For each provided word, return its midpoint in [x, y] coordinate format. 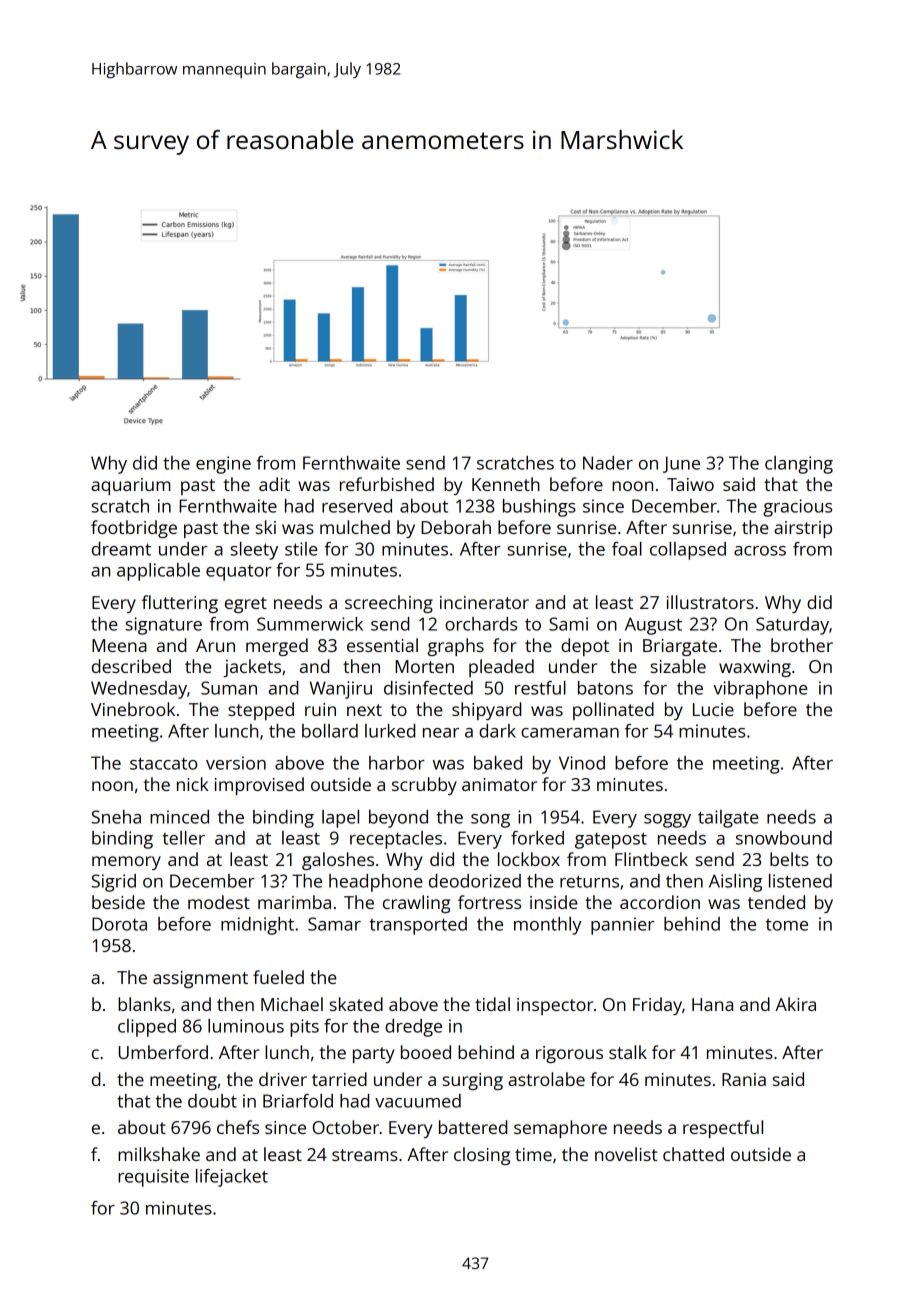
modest [219, 902]
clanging [799, 465]
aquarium [131, 486]
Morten [424, 666]
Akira [795, 1004]
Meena [119, 645]
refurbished [387, 484]
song [490, 821]
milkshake [159, 1154]
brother [802, 645]
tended [776, 902]
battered [473, 1127]
